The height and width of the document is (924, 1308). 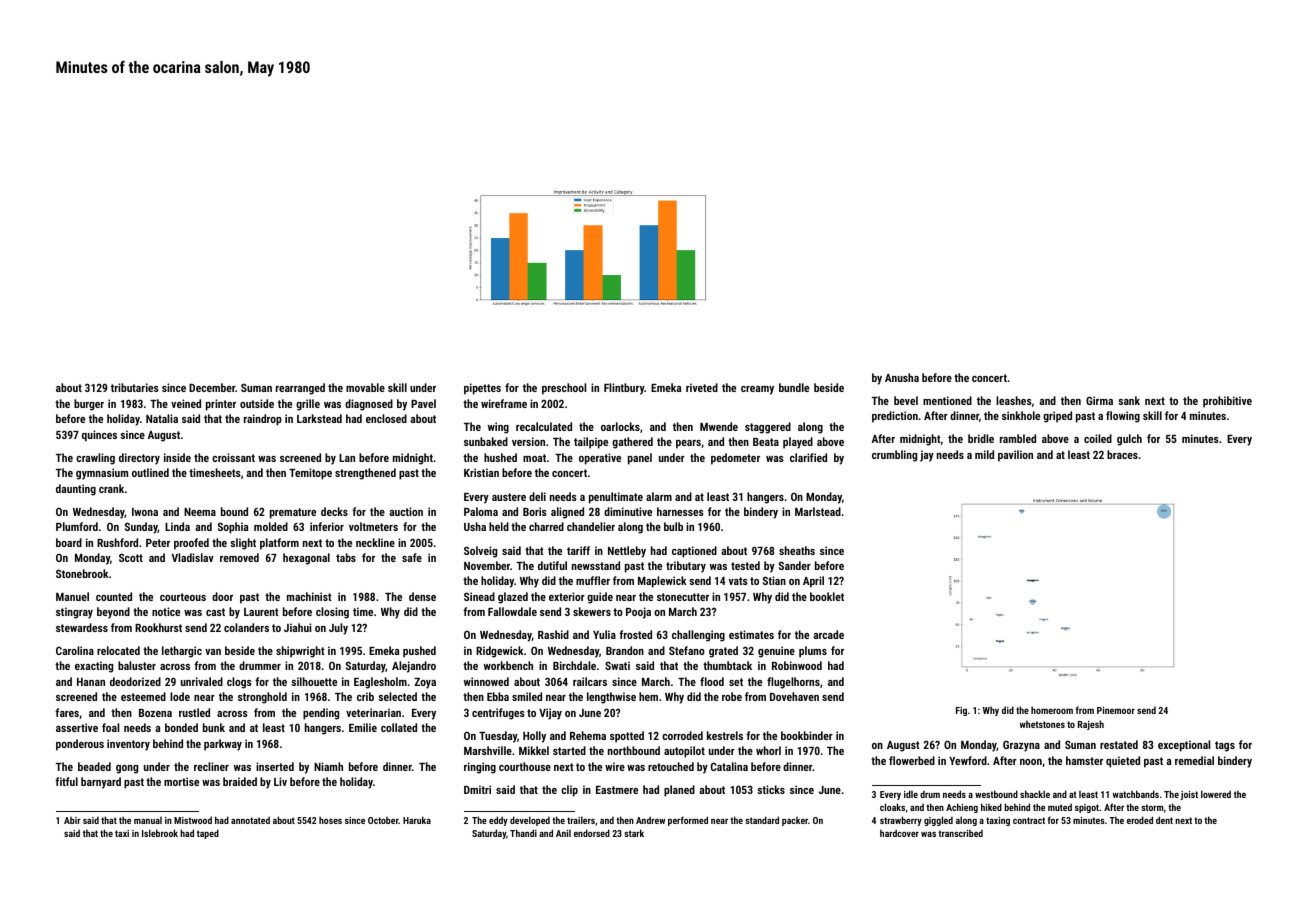 I want to click on grille, so click(x=308, y=405).
